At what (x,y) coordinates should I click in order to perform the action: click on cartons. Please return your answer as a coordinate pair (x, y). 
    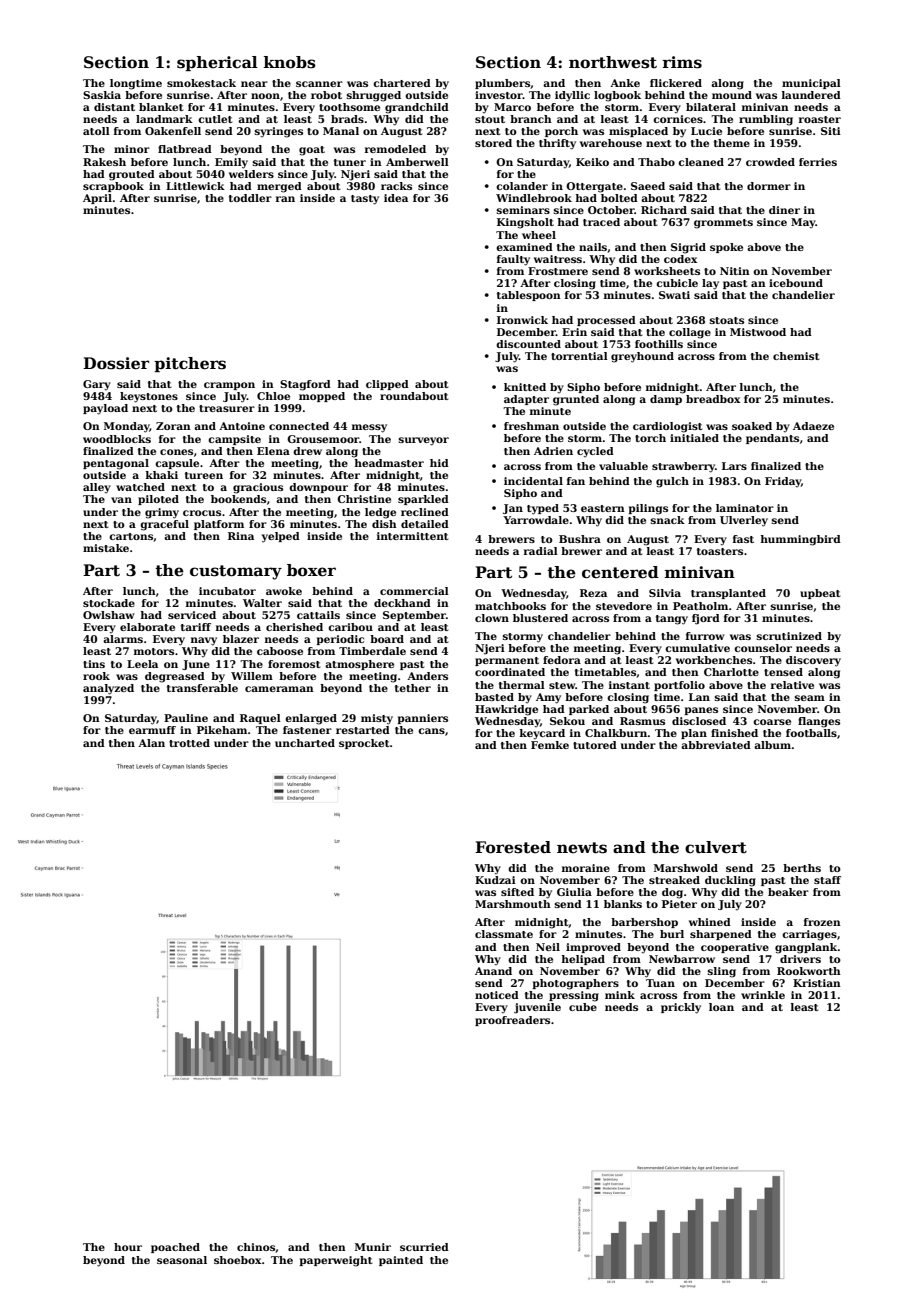
    Looking at the image, I should click on (131, 536).
